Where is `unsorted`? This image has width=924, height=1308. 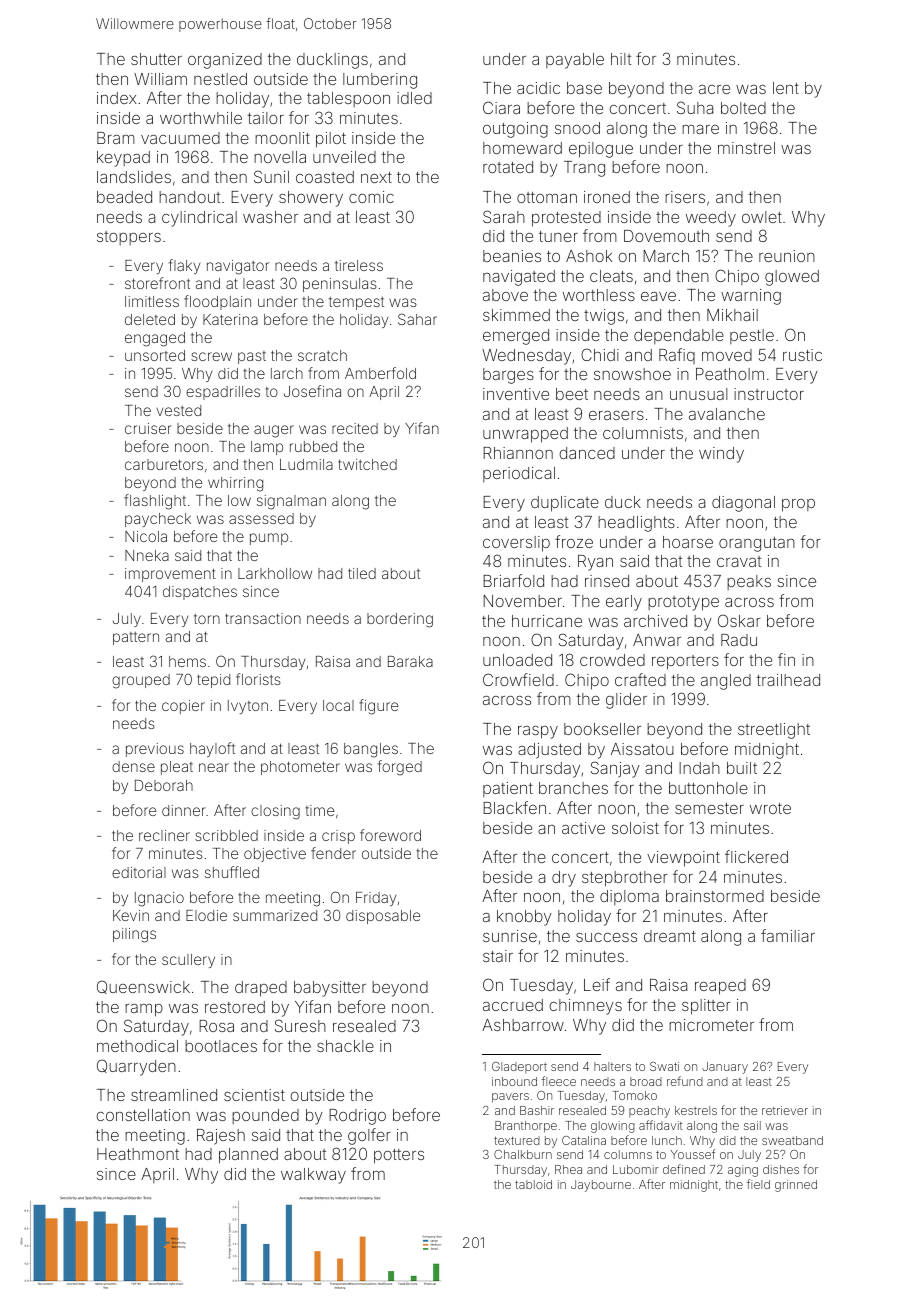 unsorted is located at coordinates (155, 355).
